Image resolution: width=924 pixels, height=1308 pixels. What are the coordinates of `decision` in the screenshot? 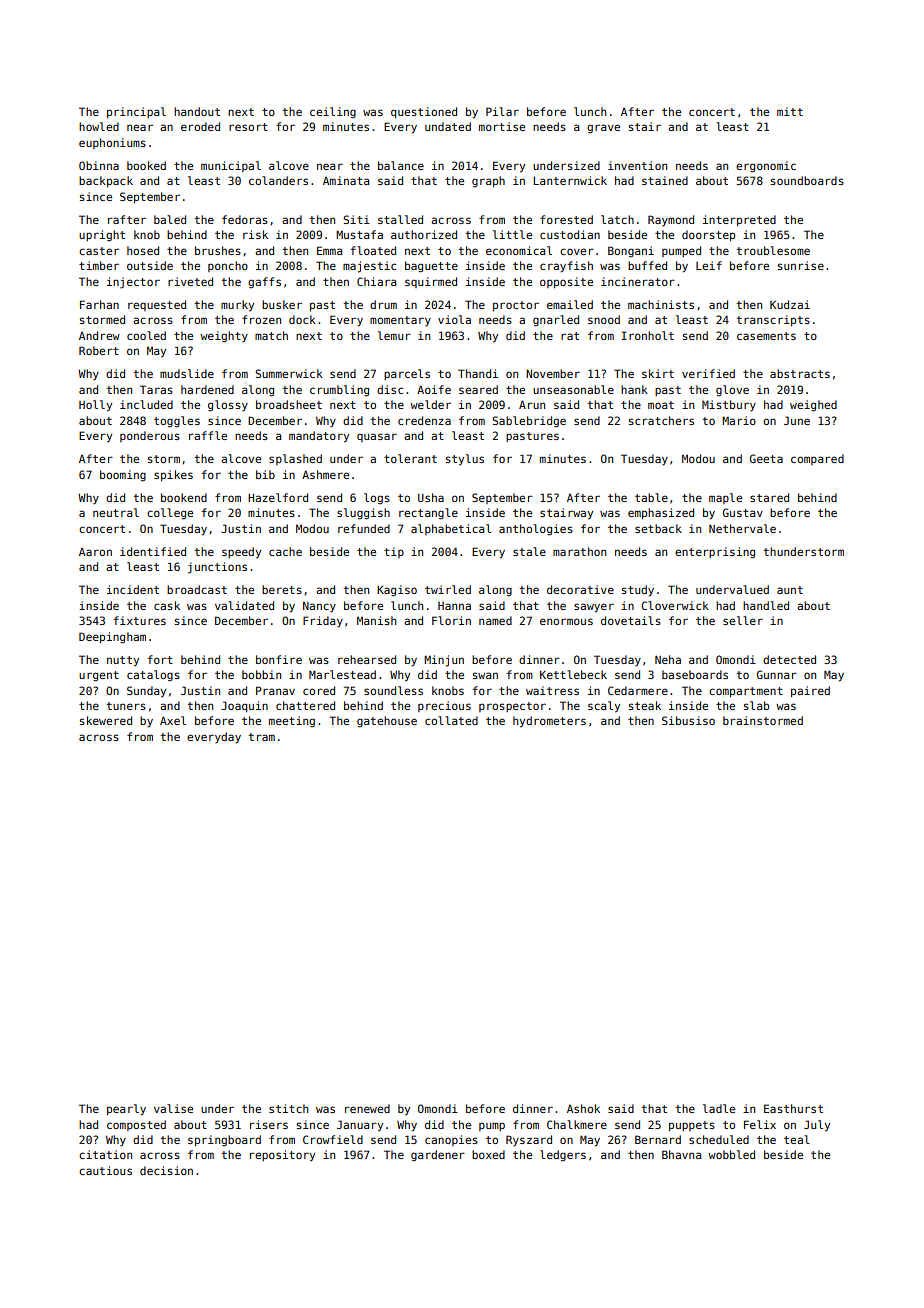 It's located at (166, 1170).
